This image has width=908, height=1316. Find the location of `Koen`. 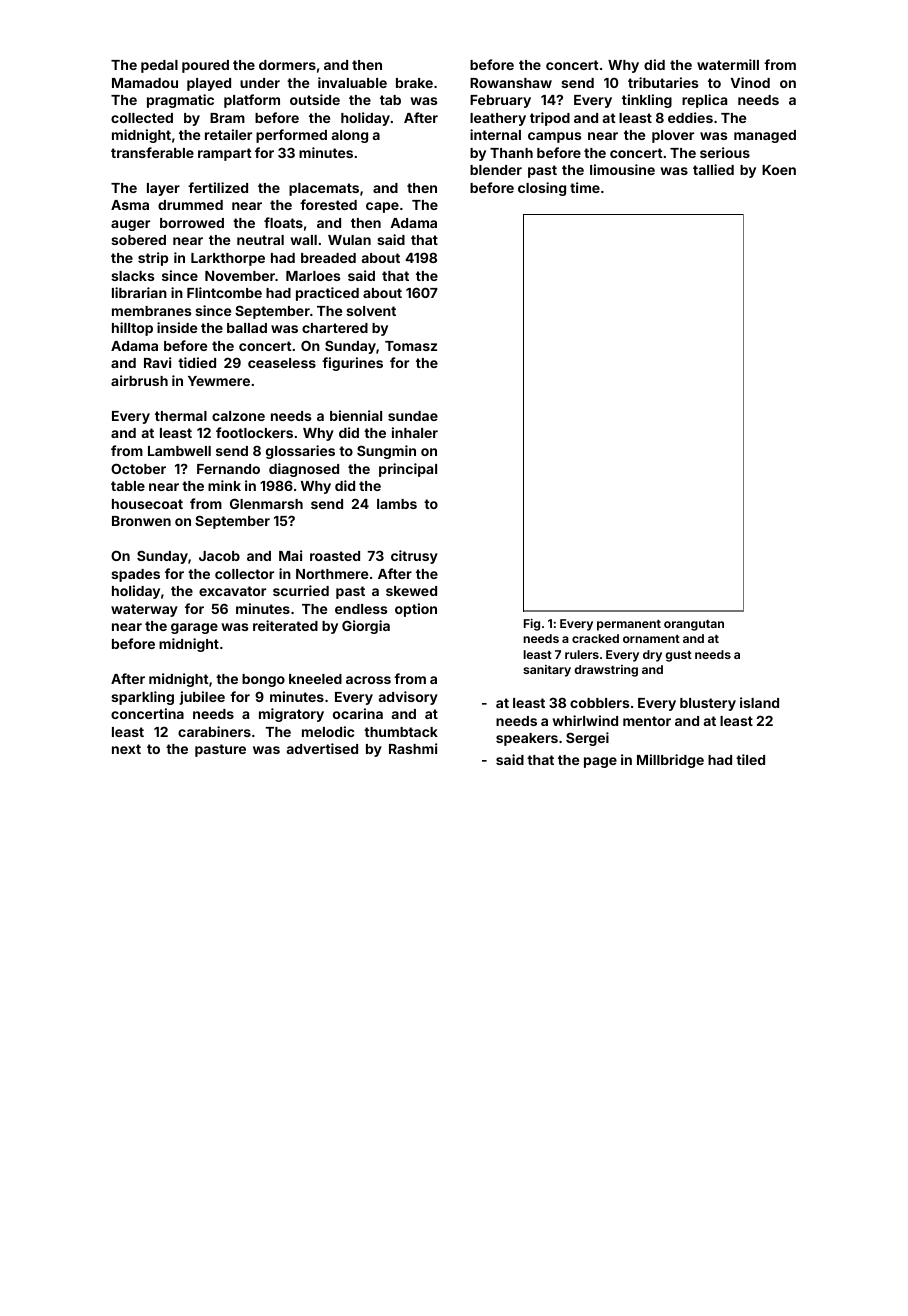

Koen is located at coordinates (779, 170).
